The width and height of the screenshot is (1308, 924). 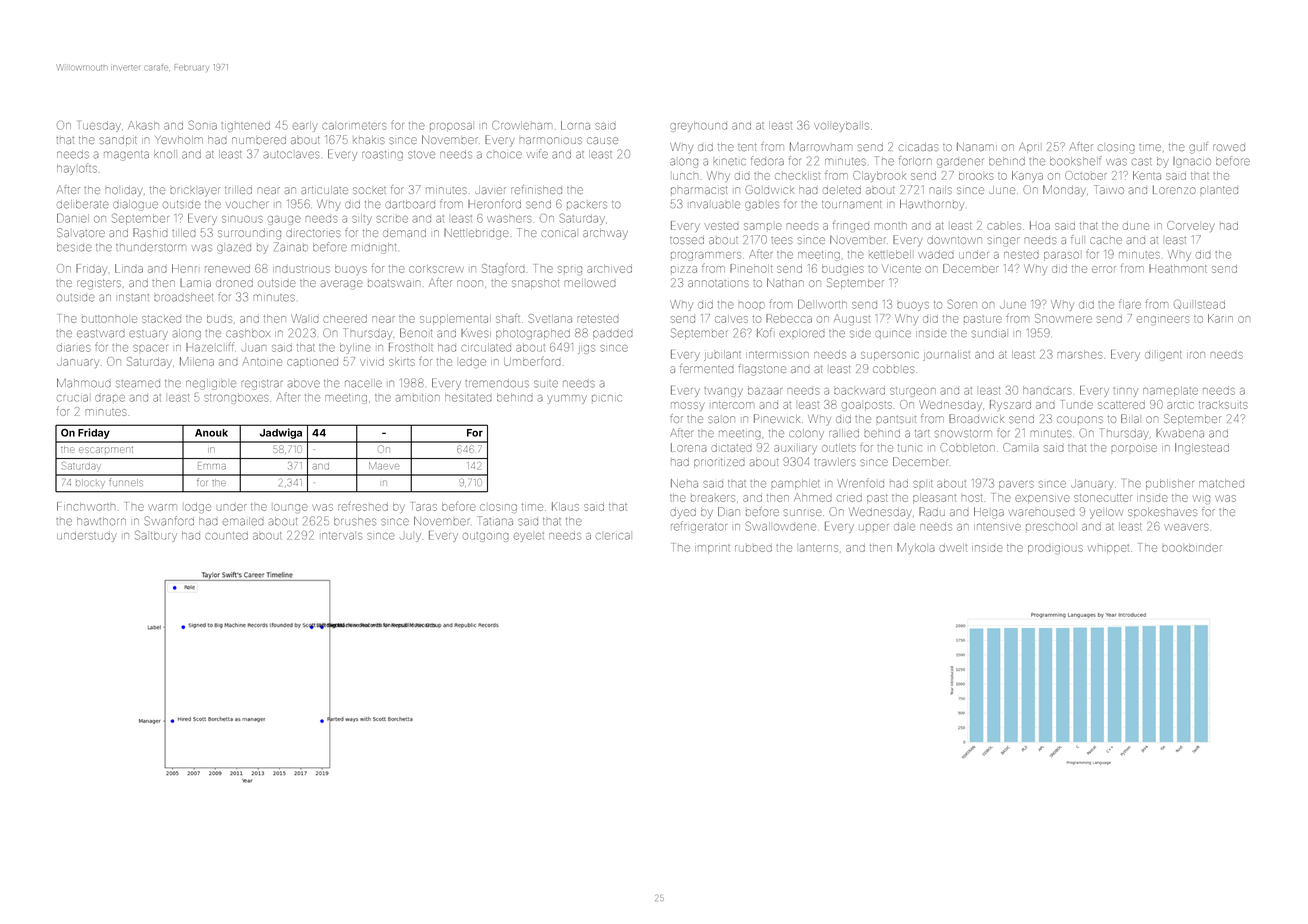 What do you see at coordinates (1134, 448) in the screenshot?
I see `porpoise` at bounding box center [1134, 448].
